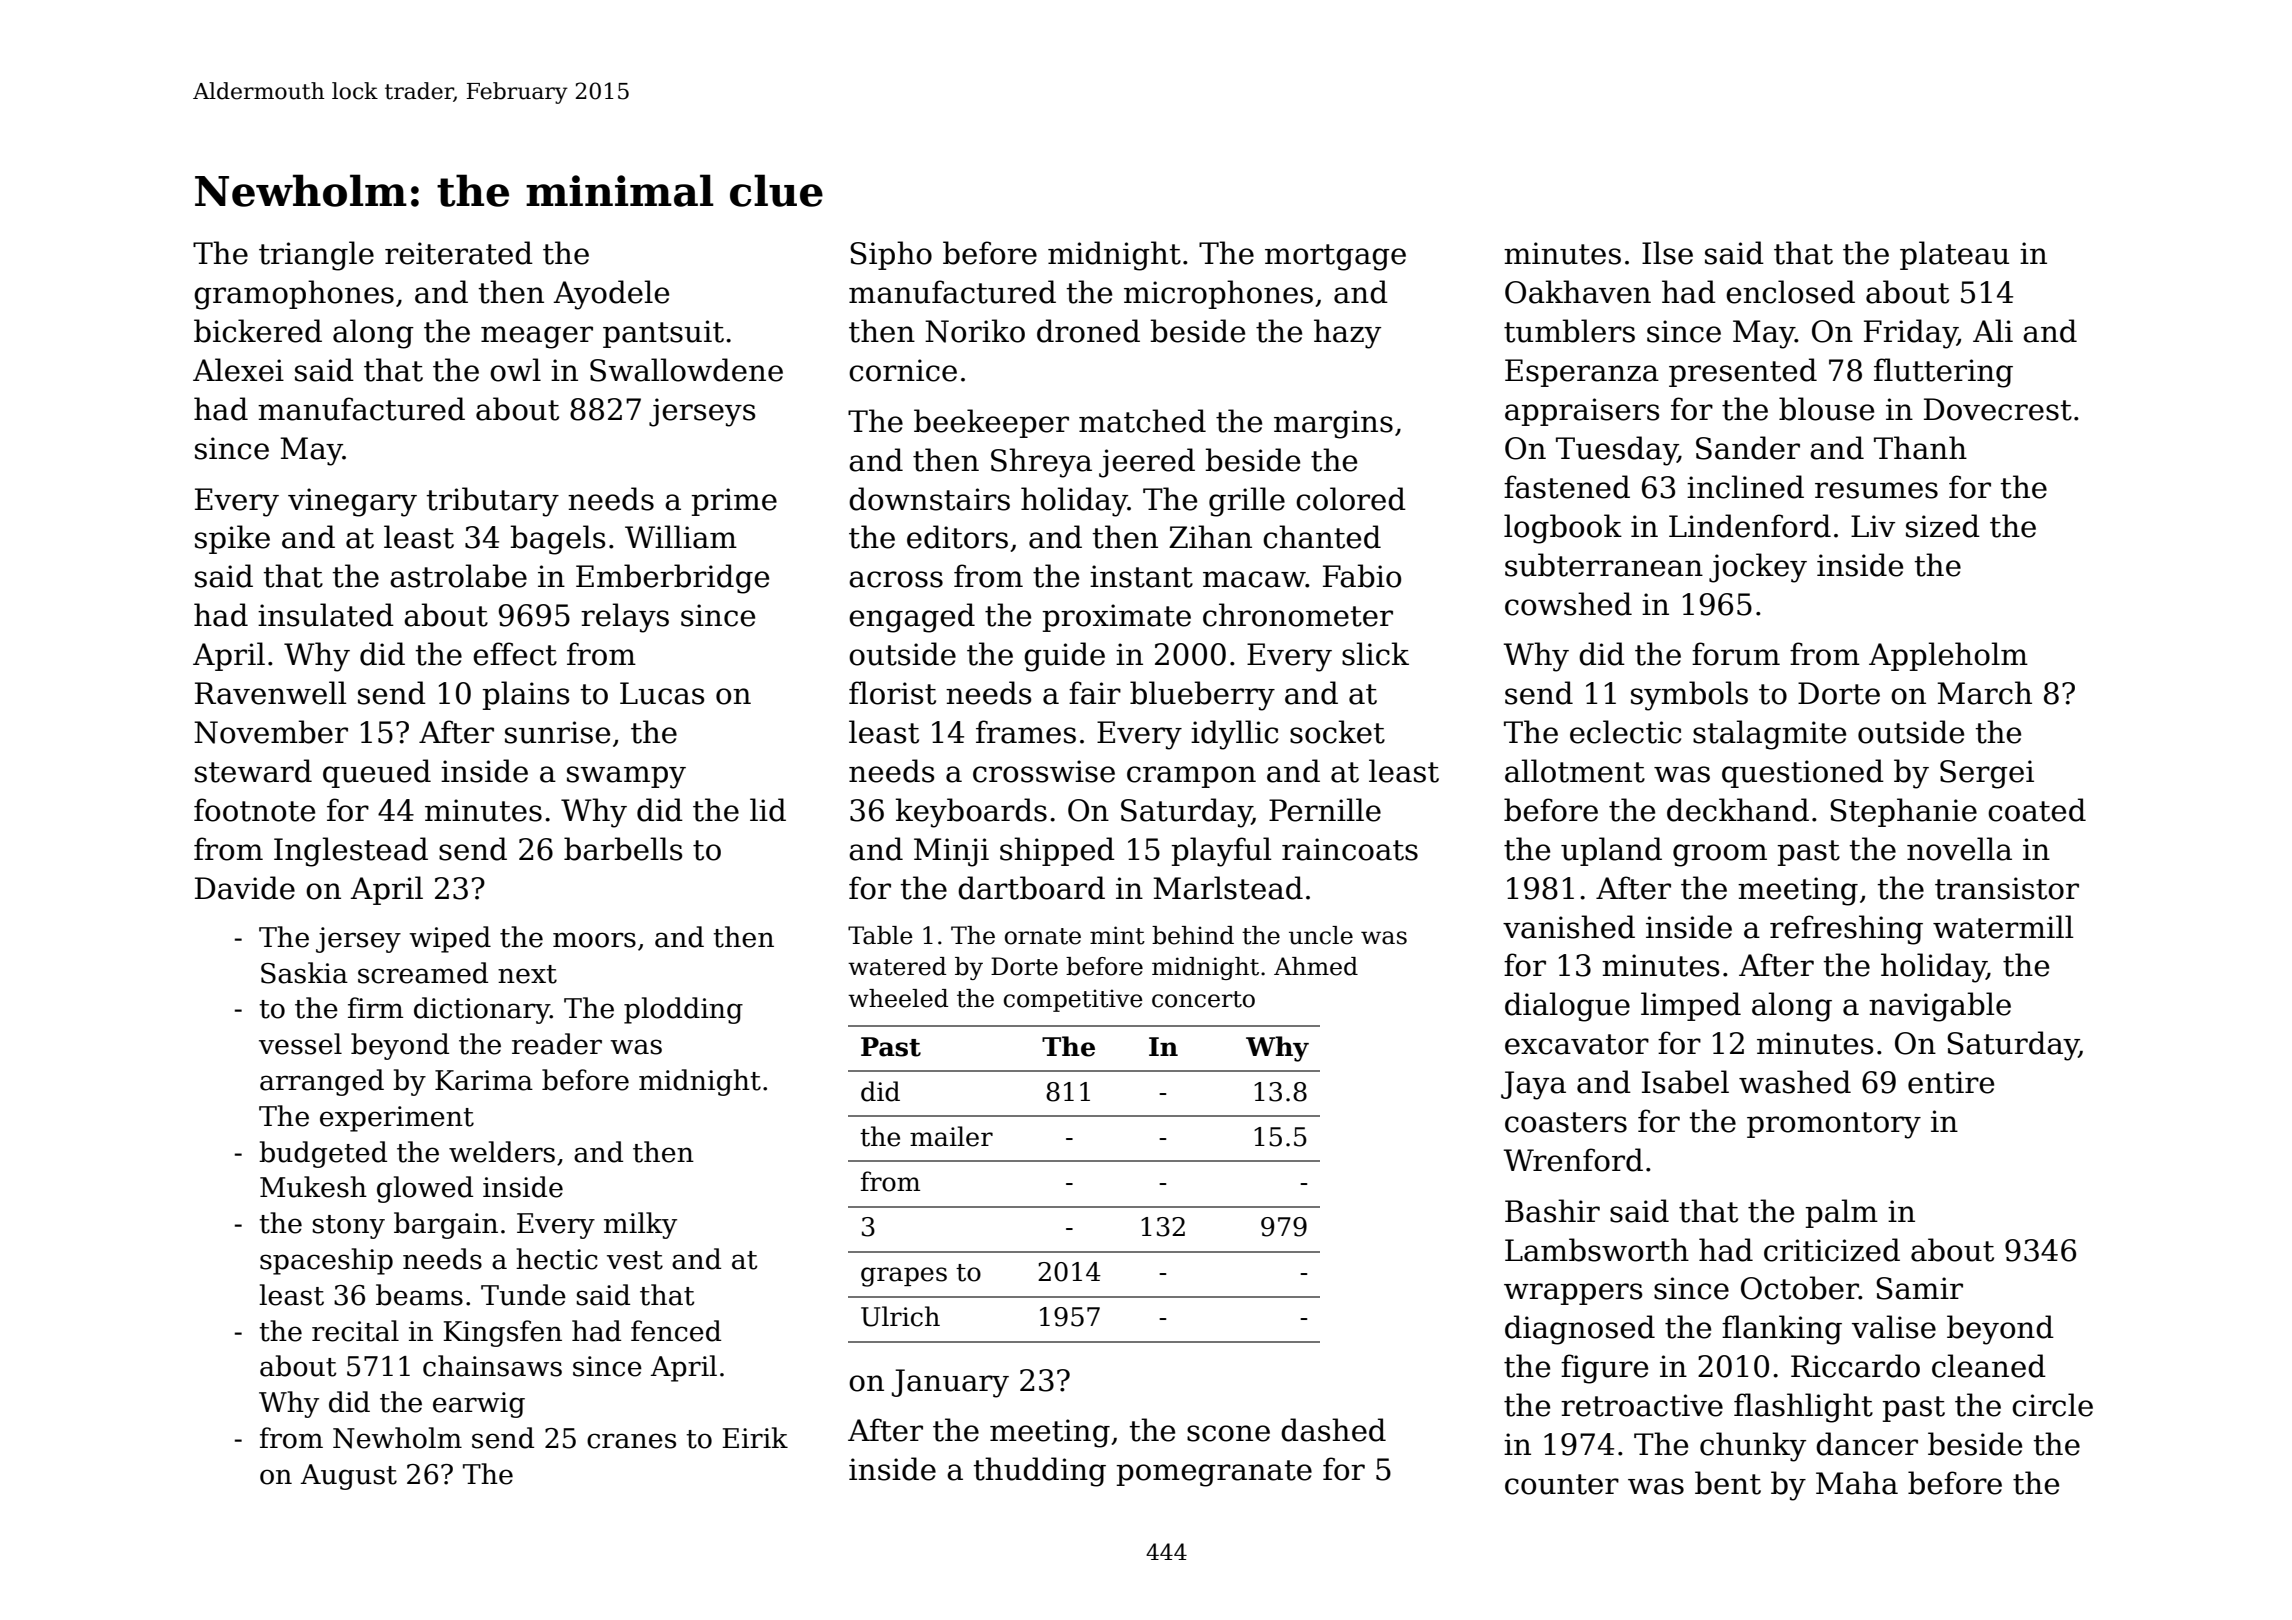 The width and height of the screenshot is (2292, 1620). What do you see at coordinates (1667, 253) in the screenshot?
I see `Ilse` at bounding box center [1667, 253].
